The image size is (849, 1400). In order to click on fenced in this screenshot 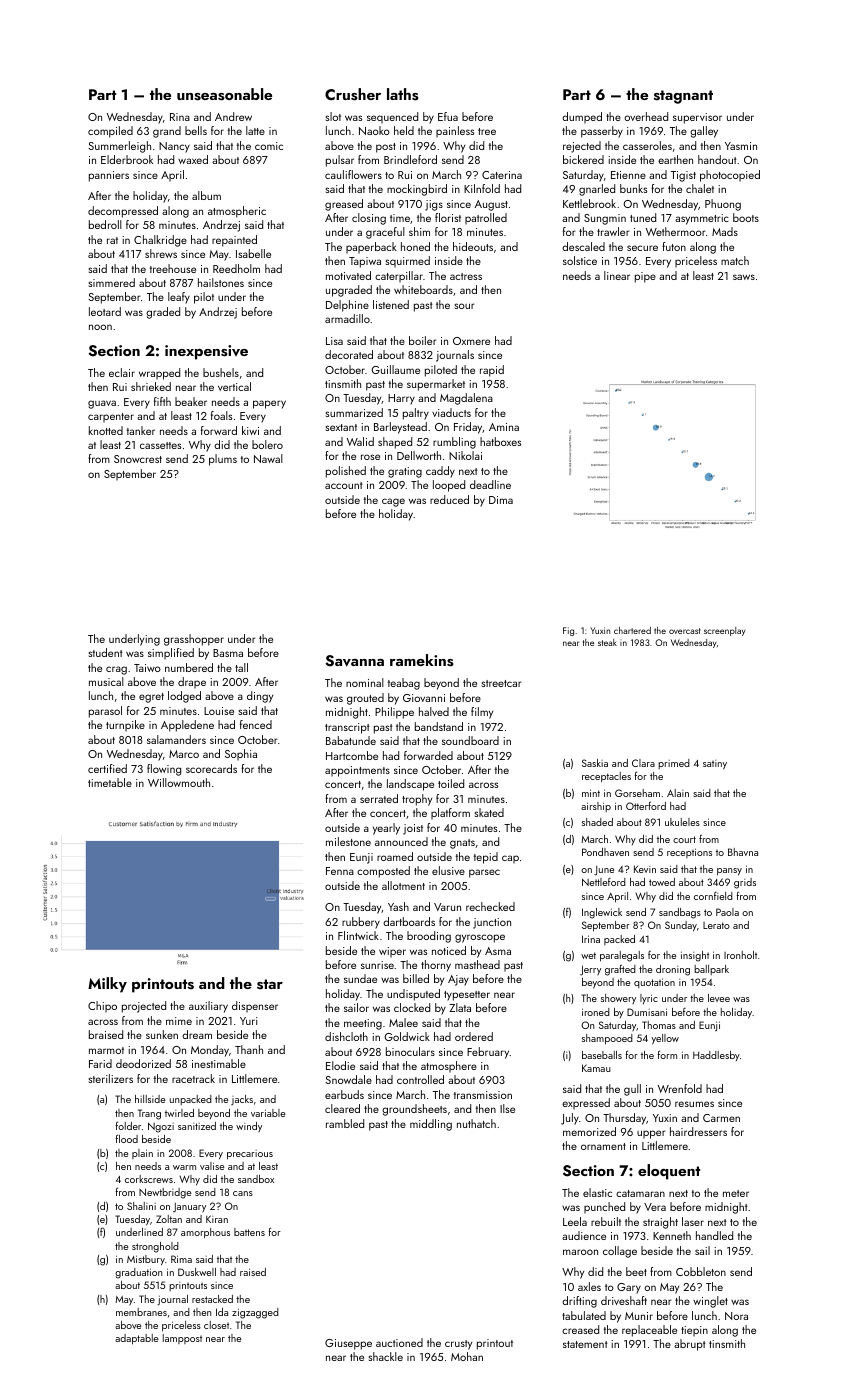, I will do `click(256, 724)`.
